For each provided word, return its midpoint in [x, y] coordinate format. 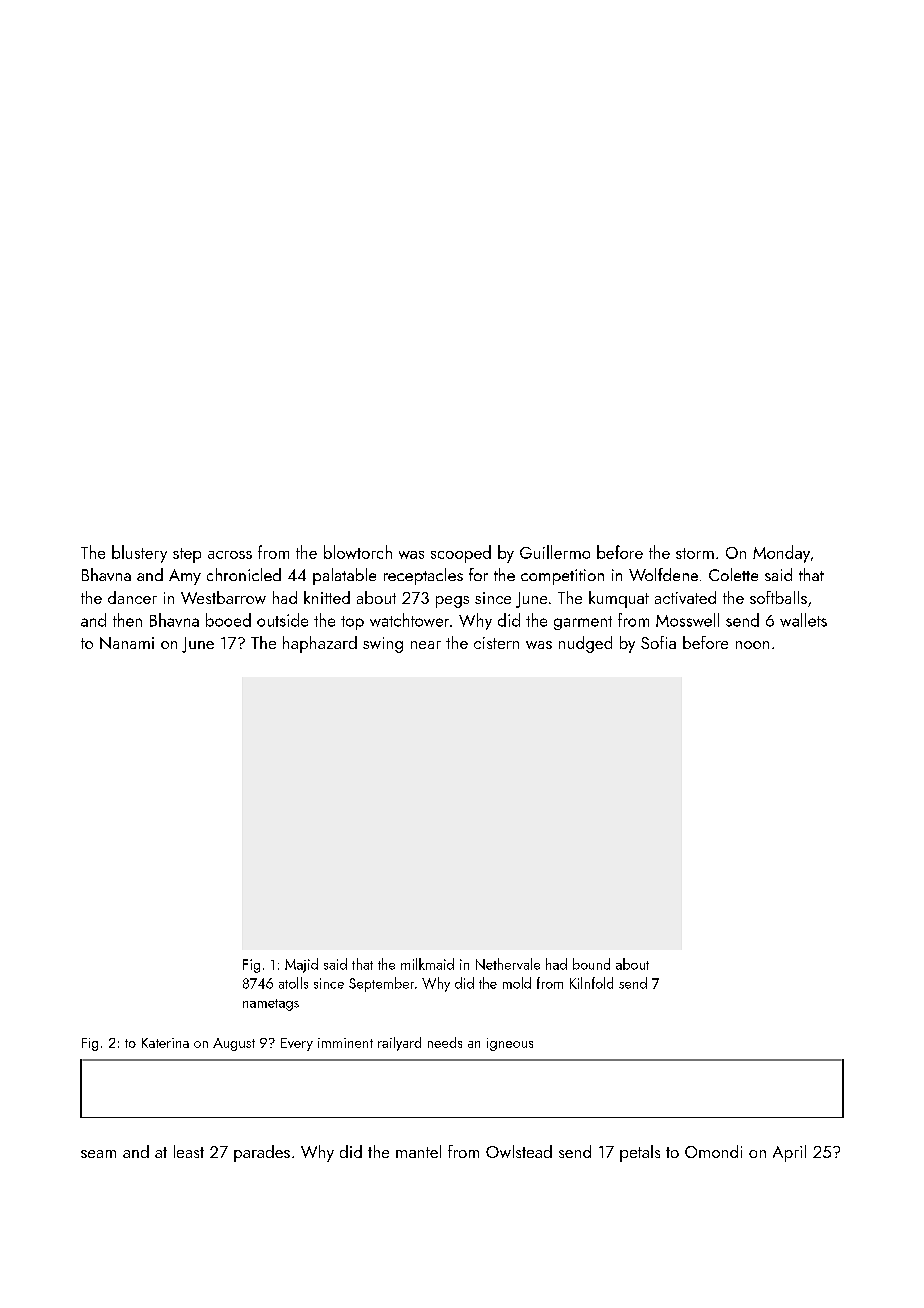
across [230, 555]
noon [752, 645]
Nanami [127, 643]
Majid [301, 965]
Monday [781, 554]
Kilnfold [591, 983]
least [189, 1151]
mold [517, 983]
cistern [496, 643]
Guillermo [555, 552]
